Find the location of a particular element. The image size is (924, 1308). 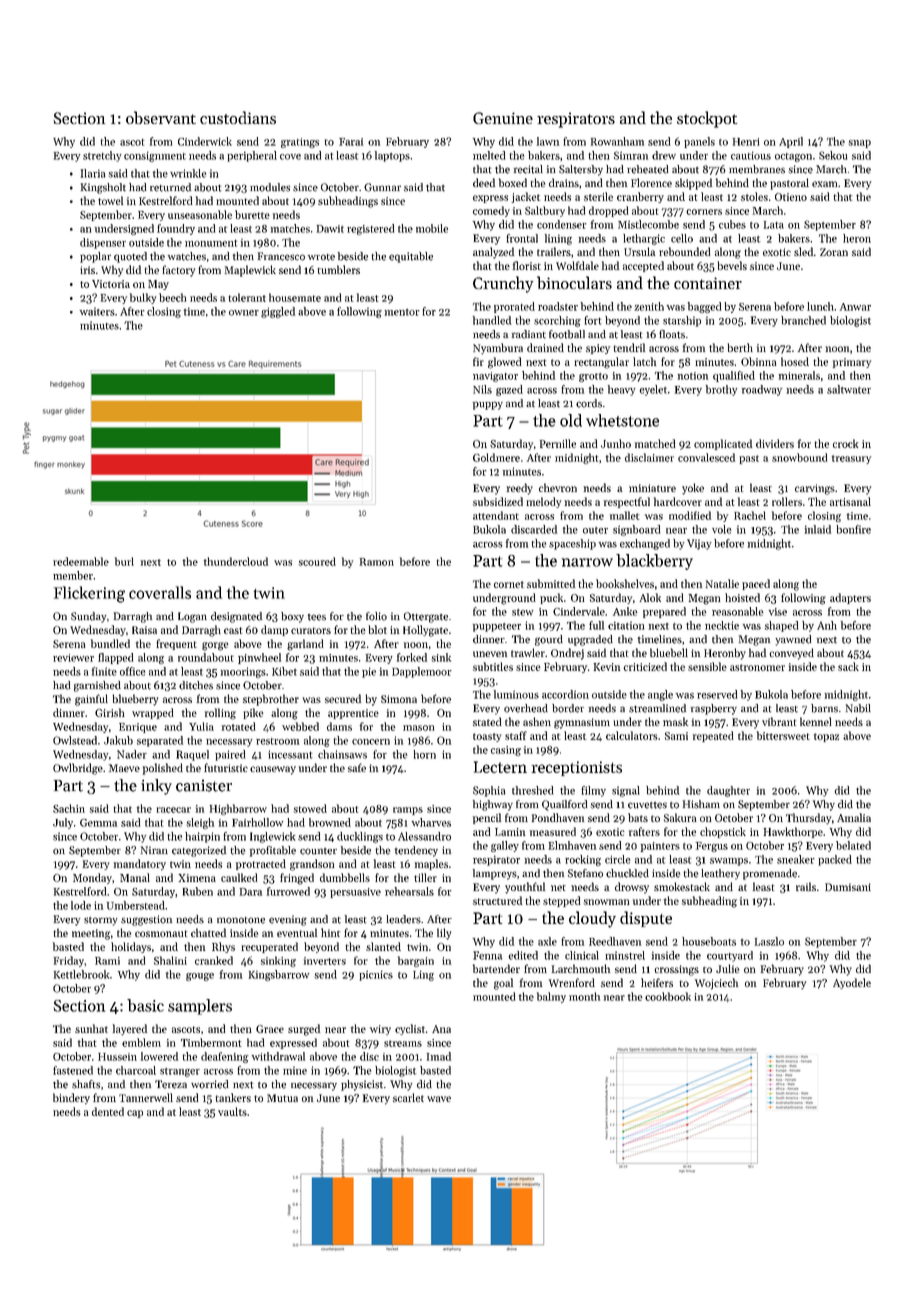

Kingsbarrow is located at coordinates (279, 975).
